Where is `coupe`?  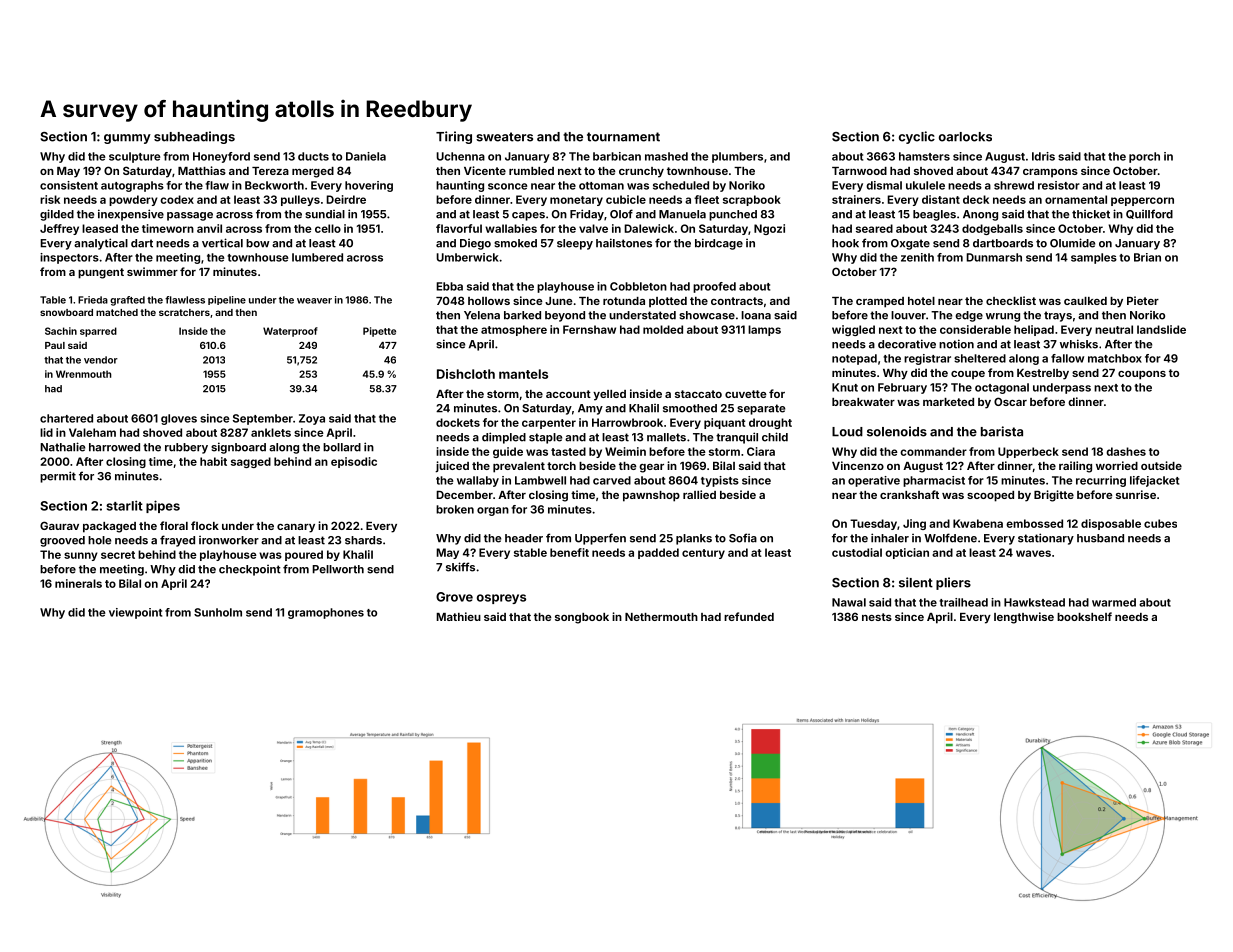
coupe is located at coordinates (968, 375).
